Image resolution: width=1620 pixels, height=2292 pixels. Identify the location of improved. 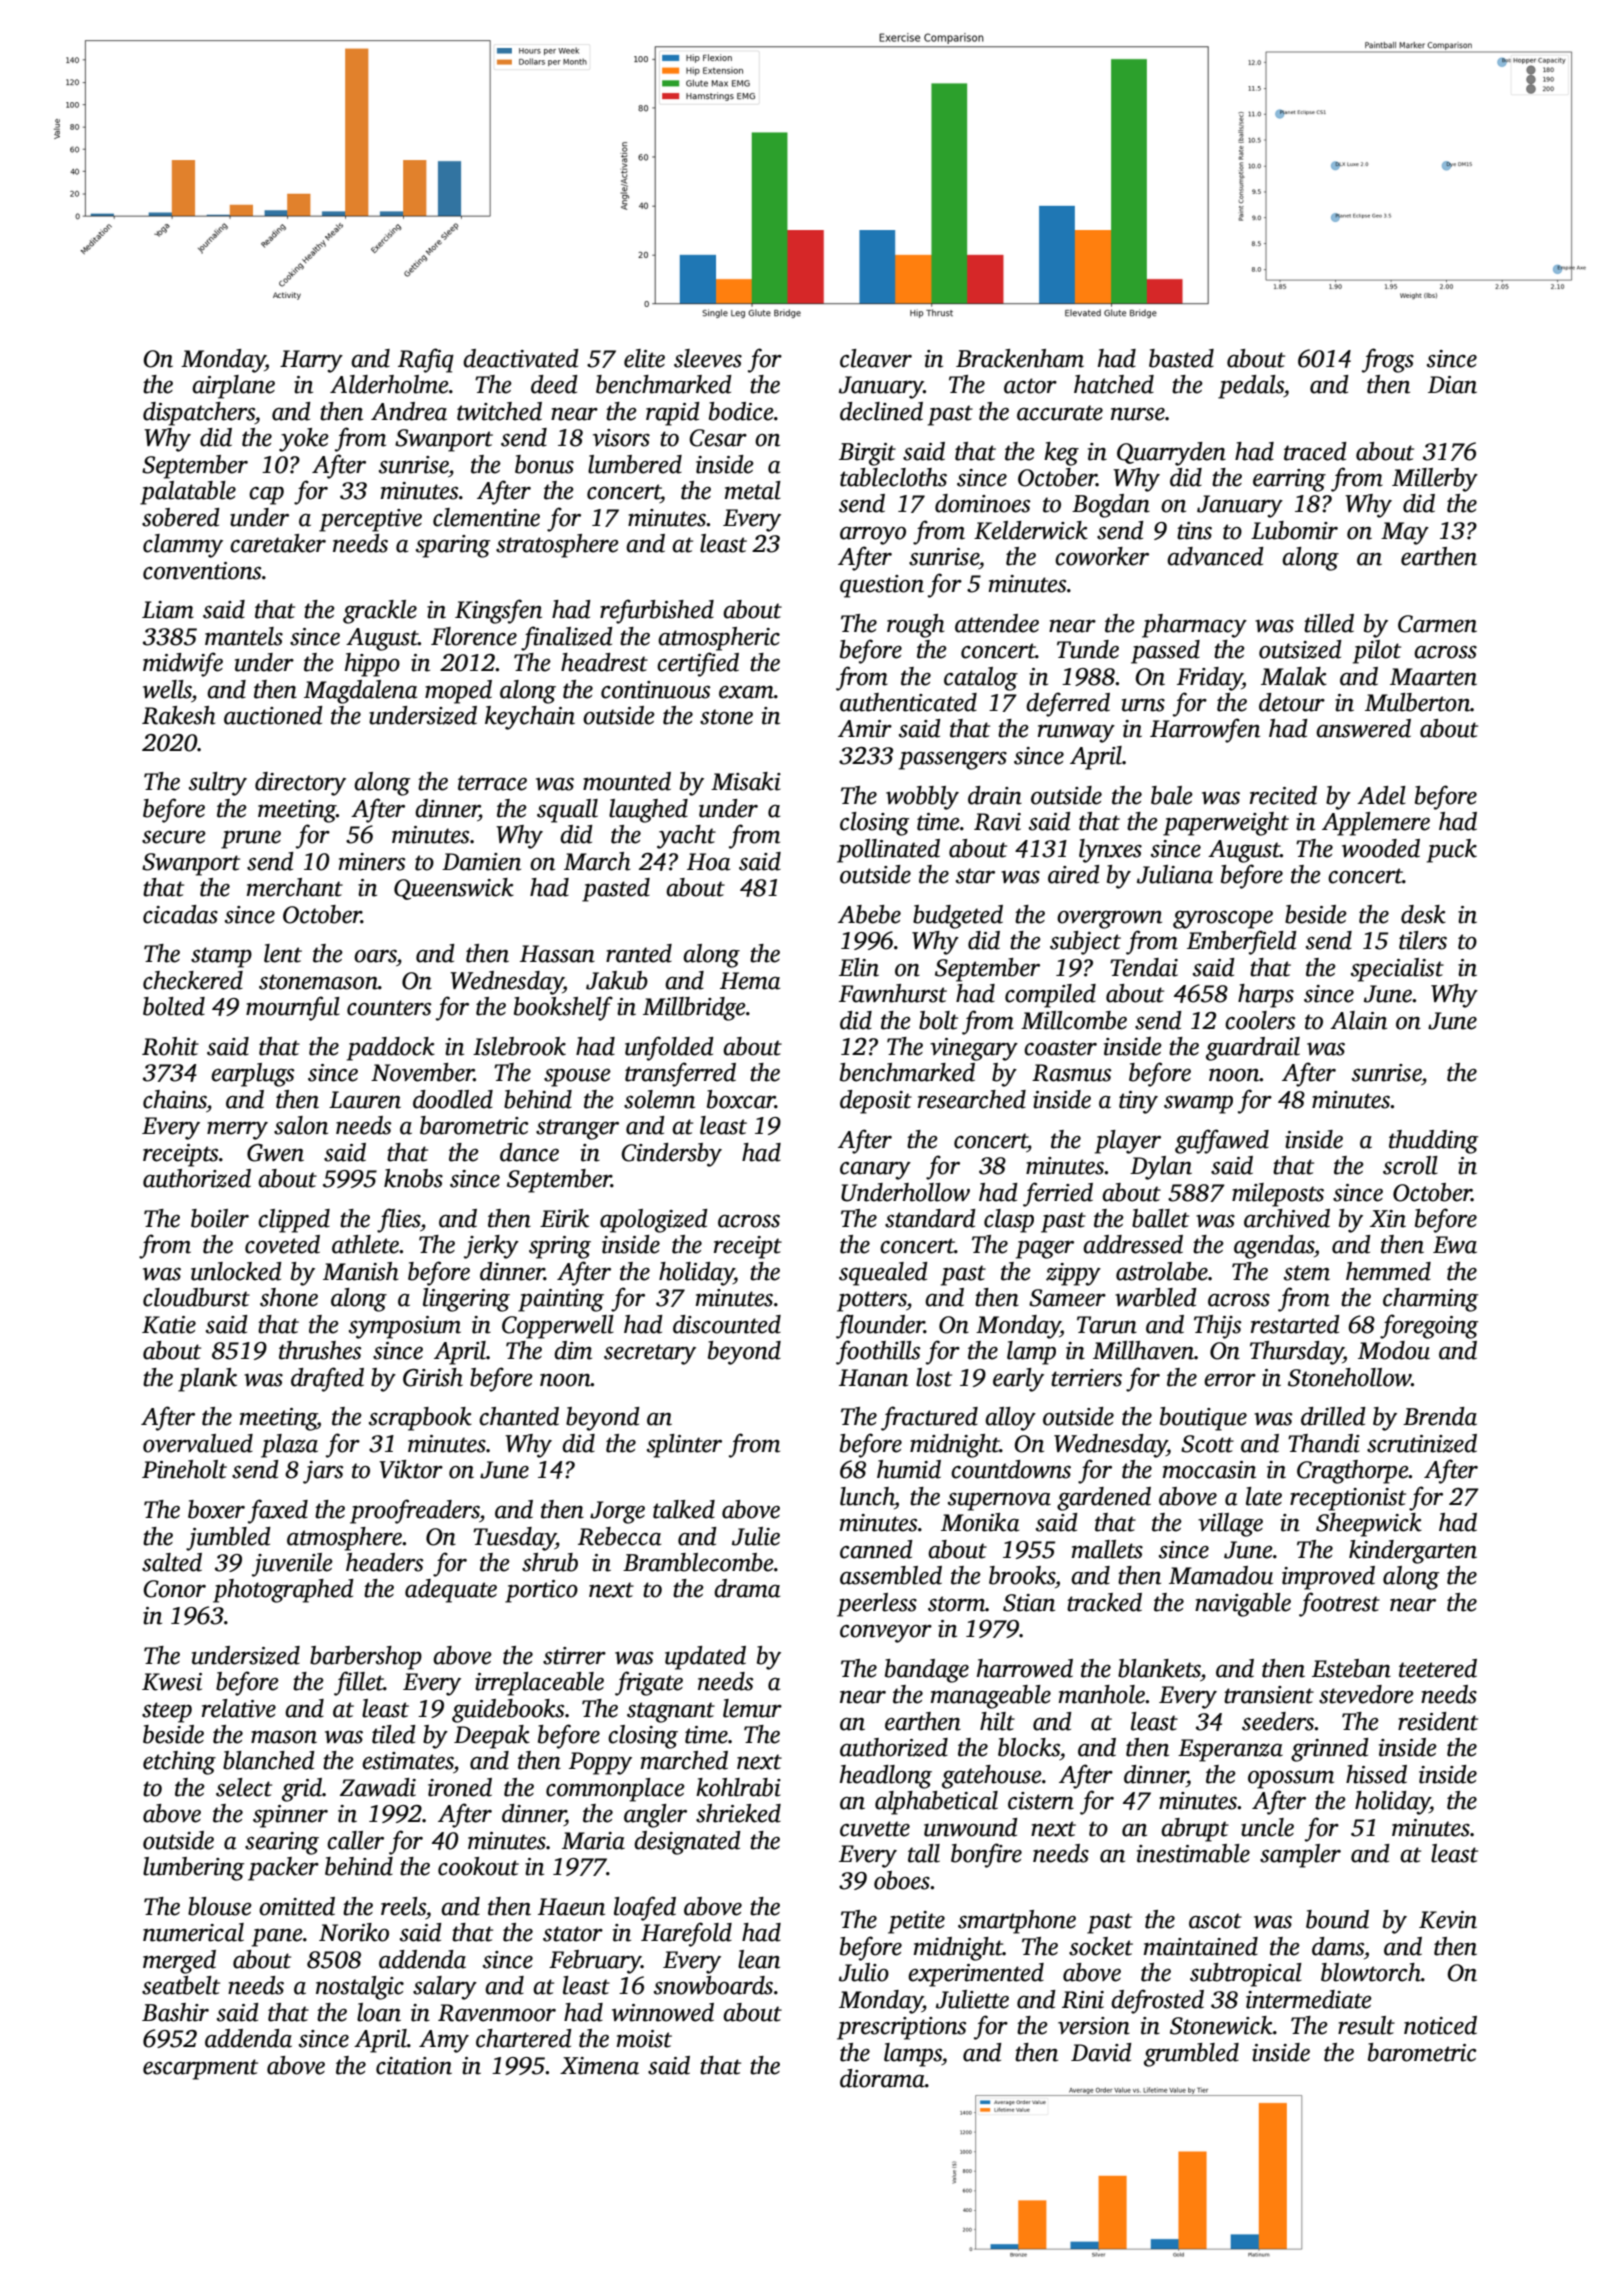
(1328, 1578).
